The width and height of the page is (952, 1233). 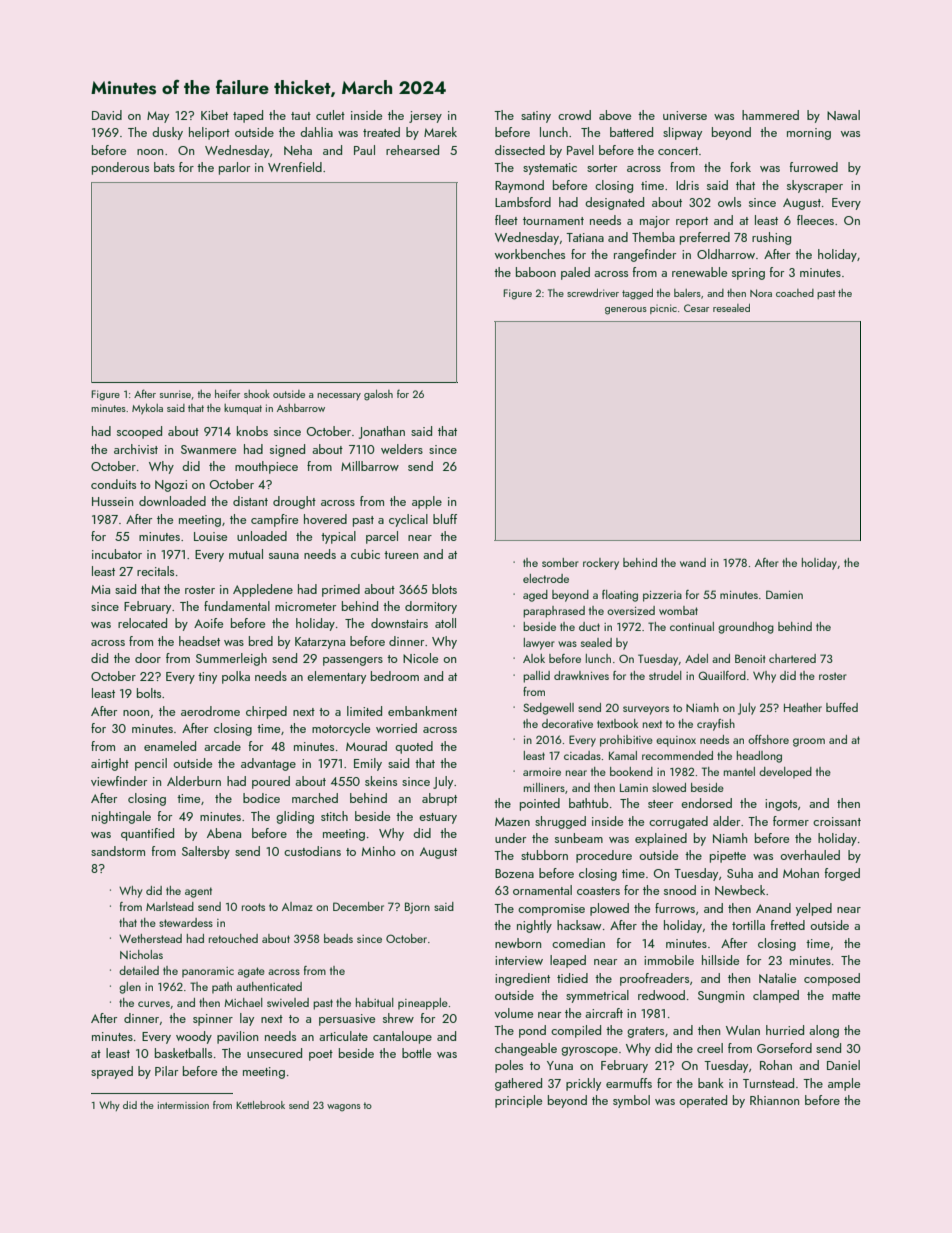 I want to click on Summerleigh, so click(x=231, y=659).
